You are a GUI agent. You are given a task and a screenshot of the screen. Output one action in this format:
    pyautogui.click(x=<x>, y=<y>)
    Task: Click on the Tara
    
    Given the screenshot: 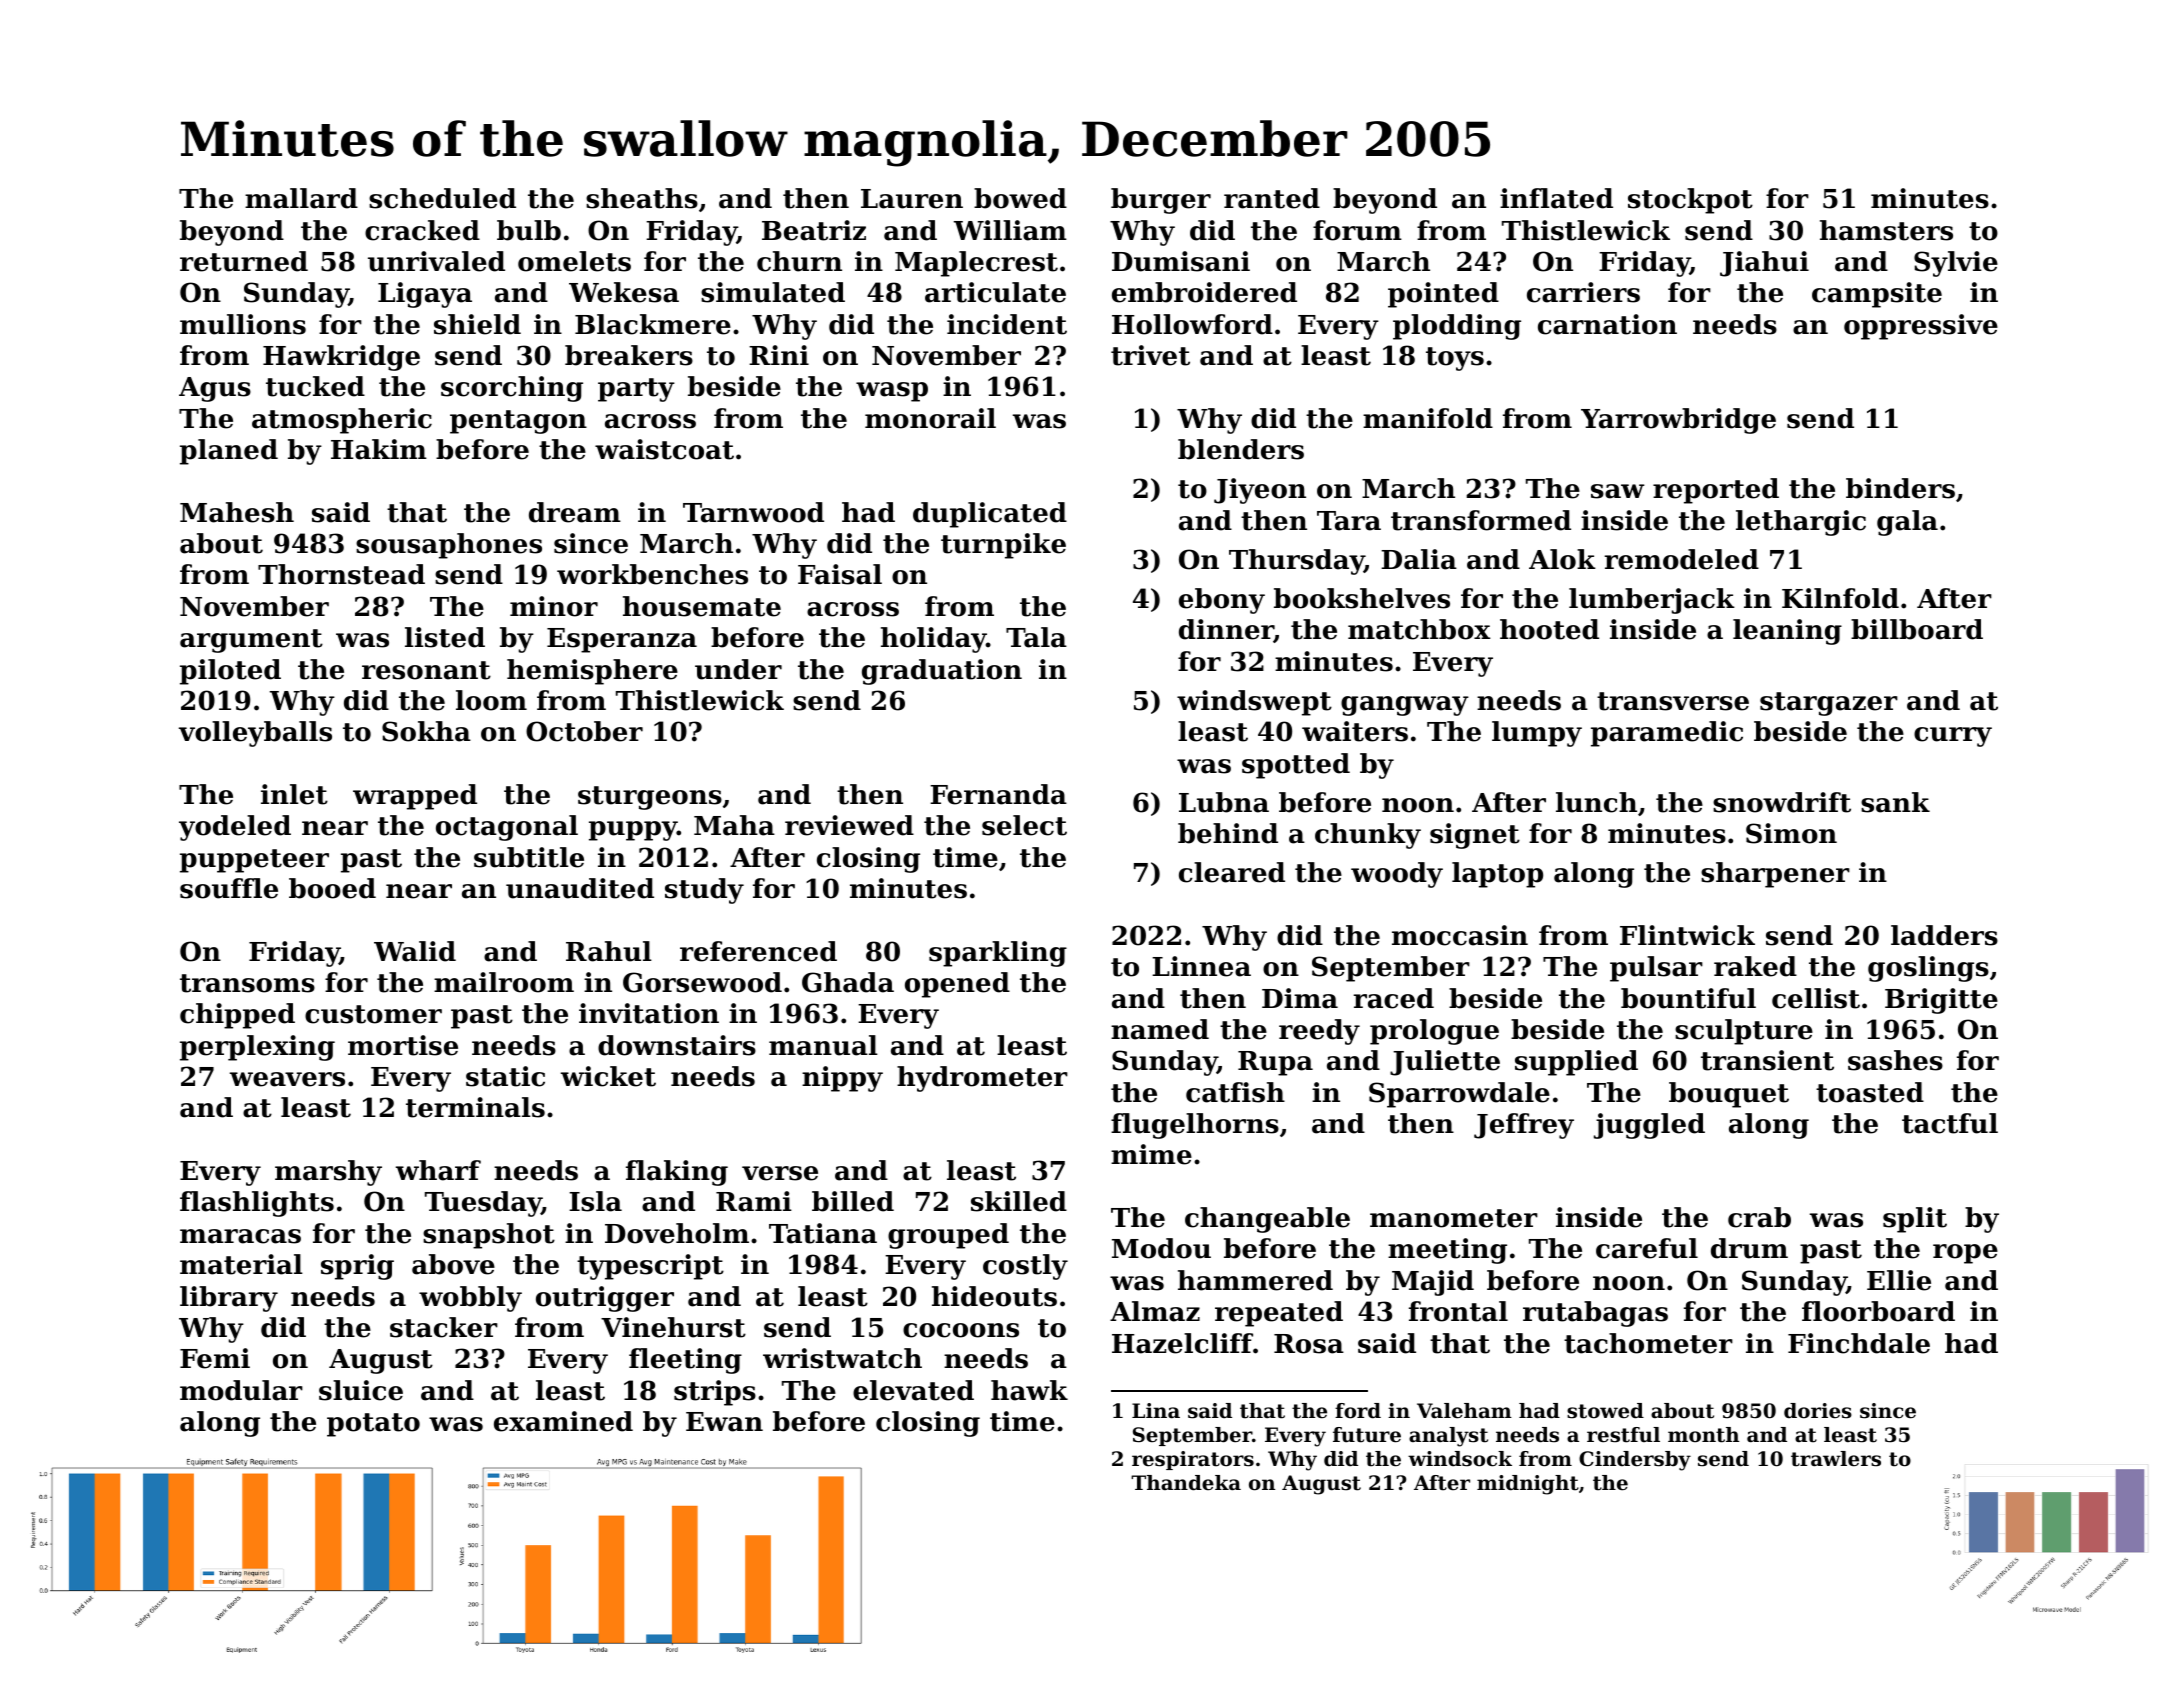 What is the action you would take?
    pyautogui.click(x=1349, y=521)
